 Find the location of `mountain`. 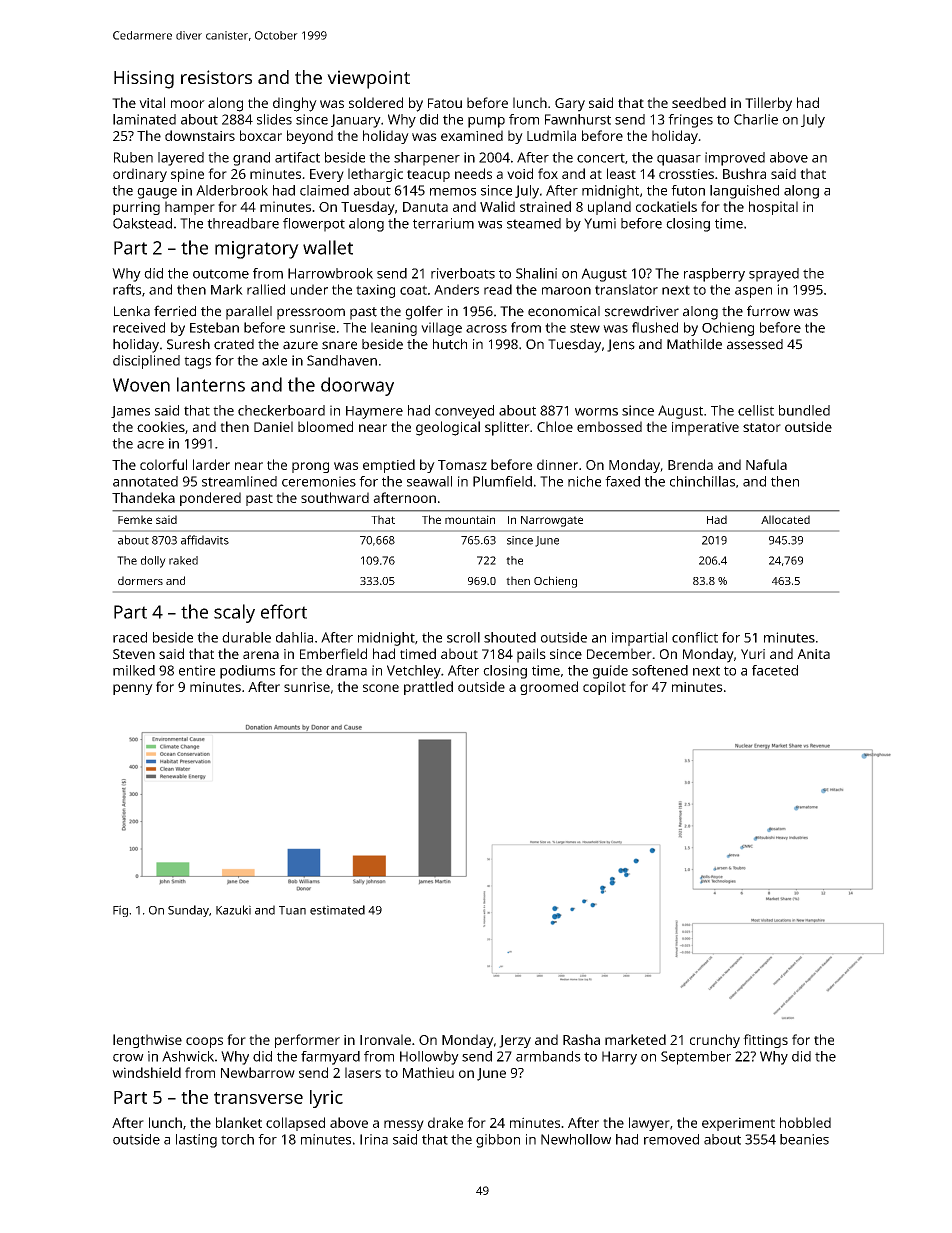

mountain is located at coordinates (470, 519).
